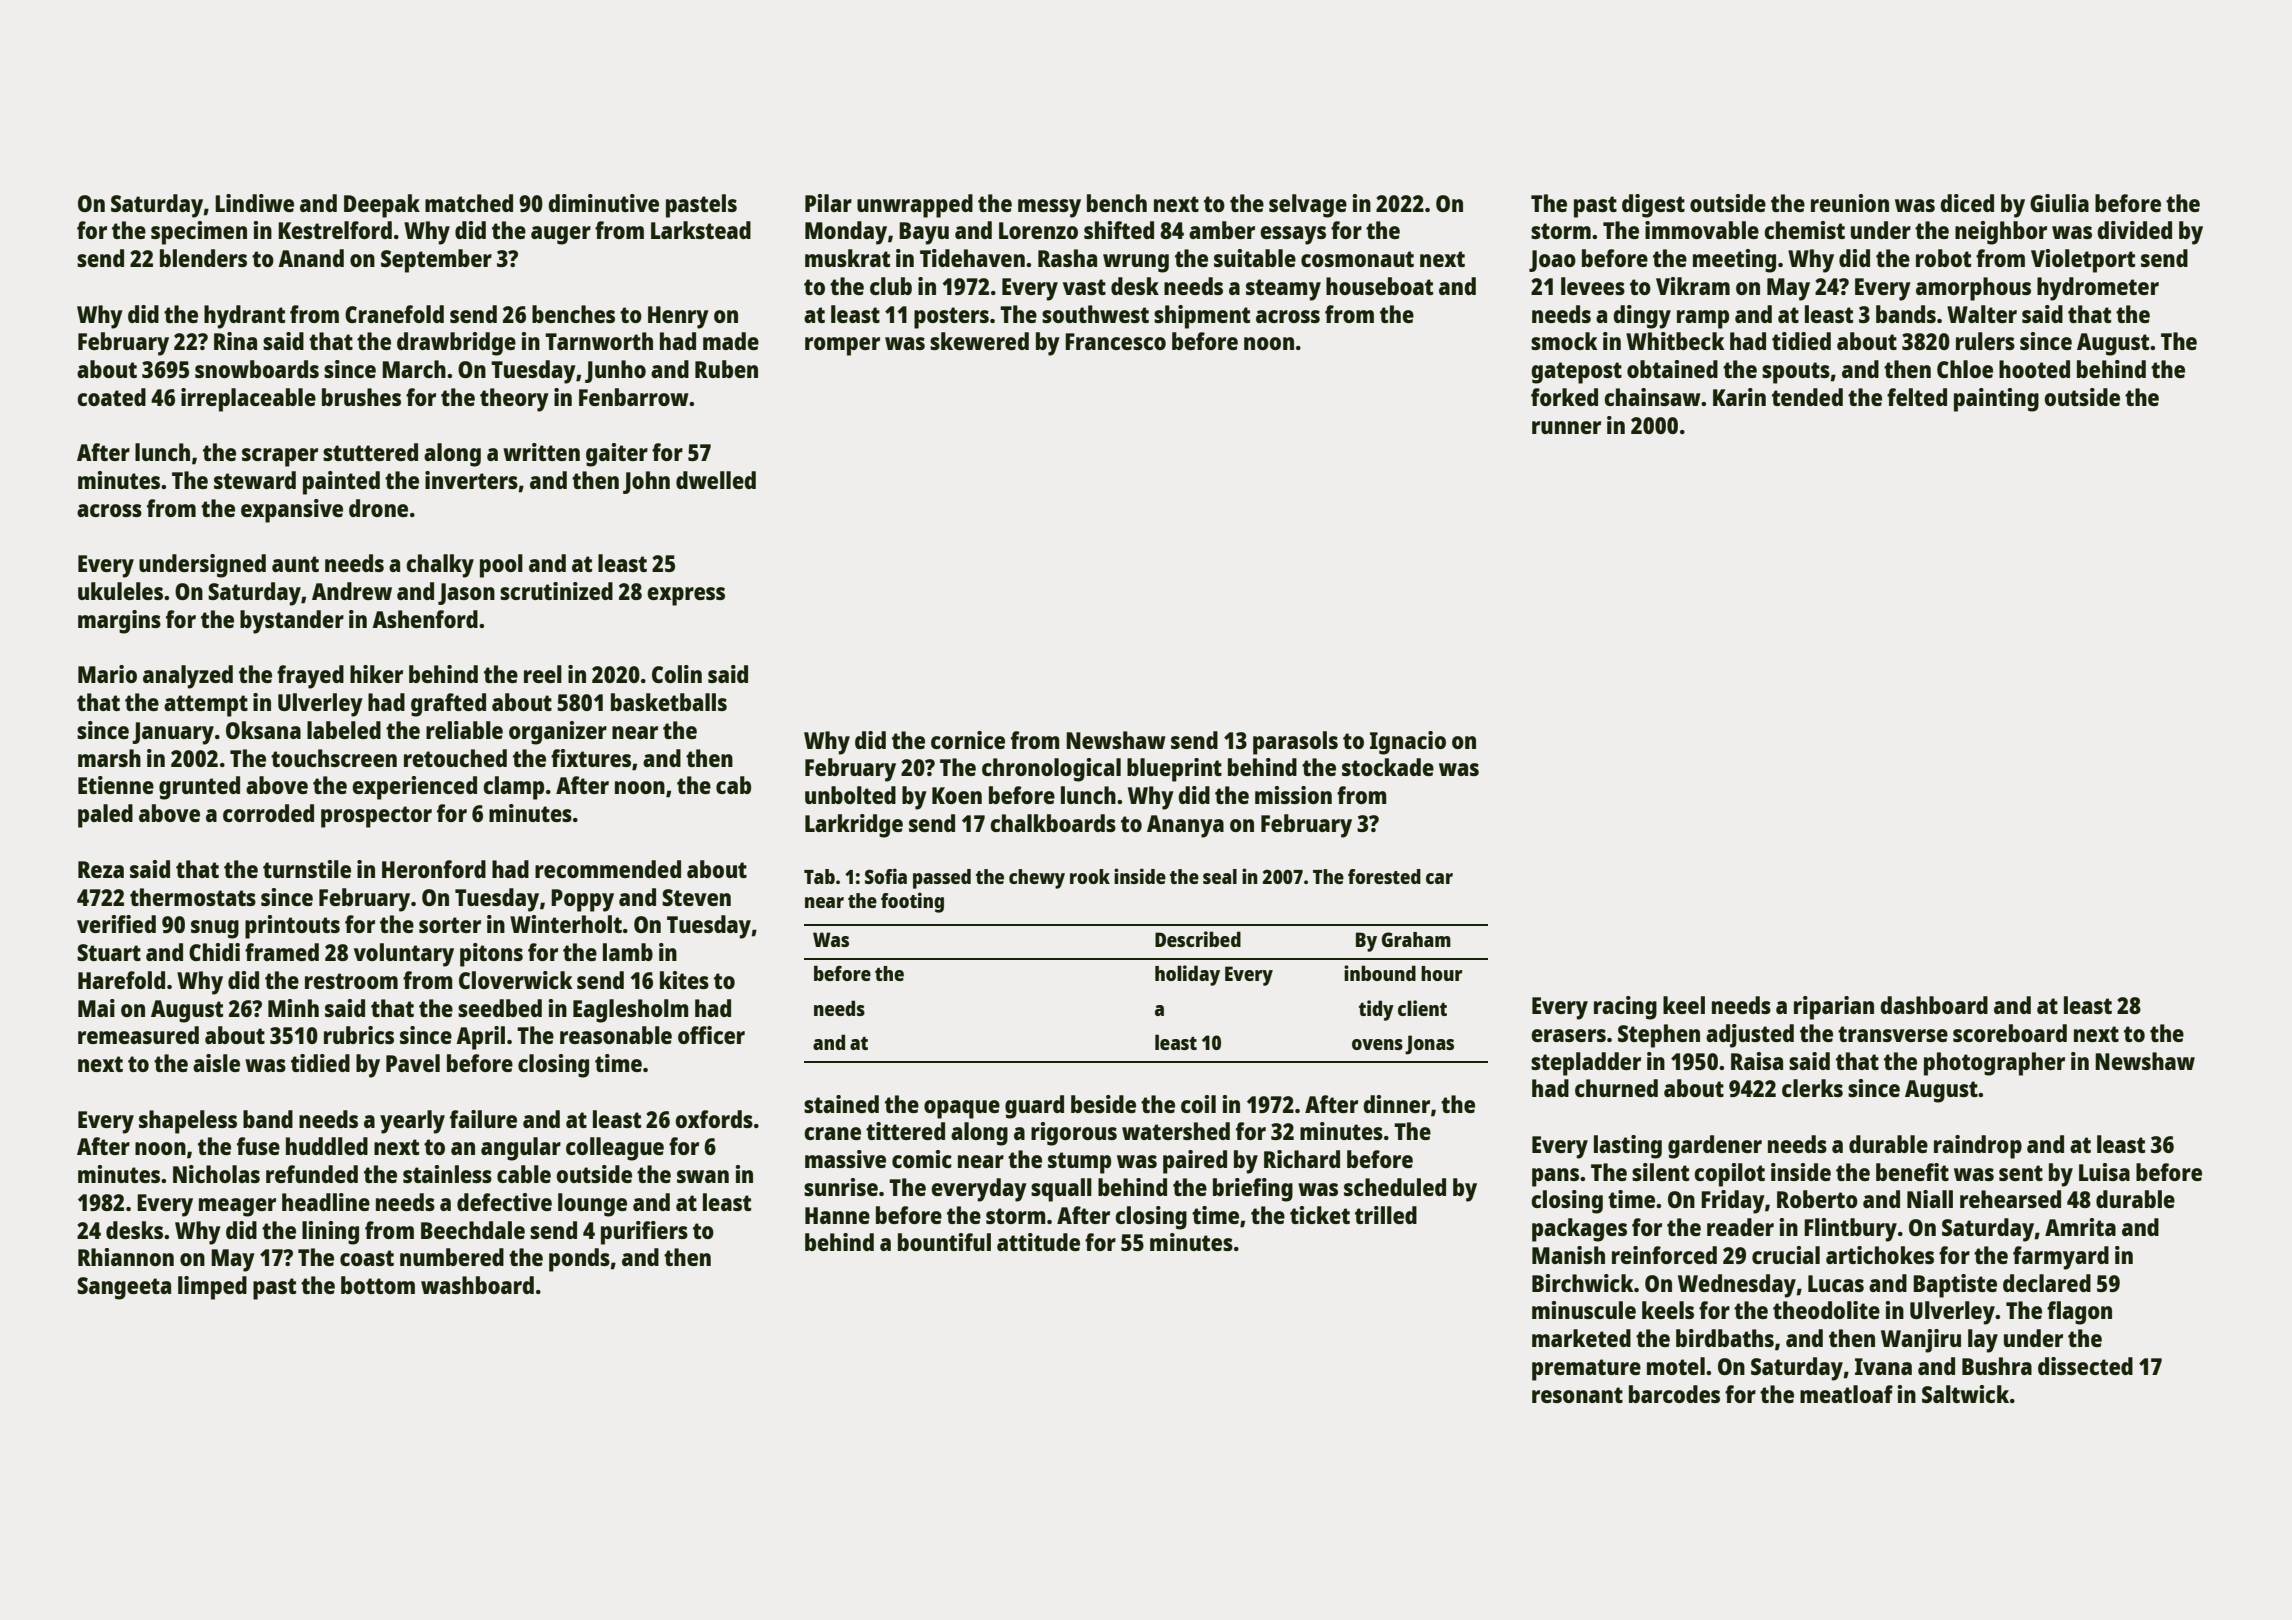 This screenshot has width=2292, height=1620. Describe the element at coordinates (1577, 1395) in the screenshot. I see `resonant` at that location.
